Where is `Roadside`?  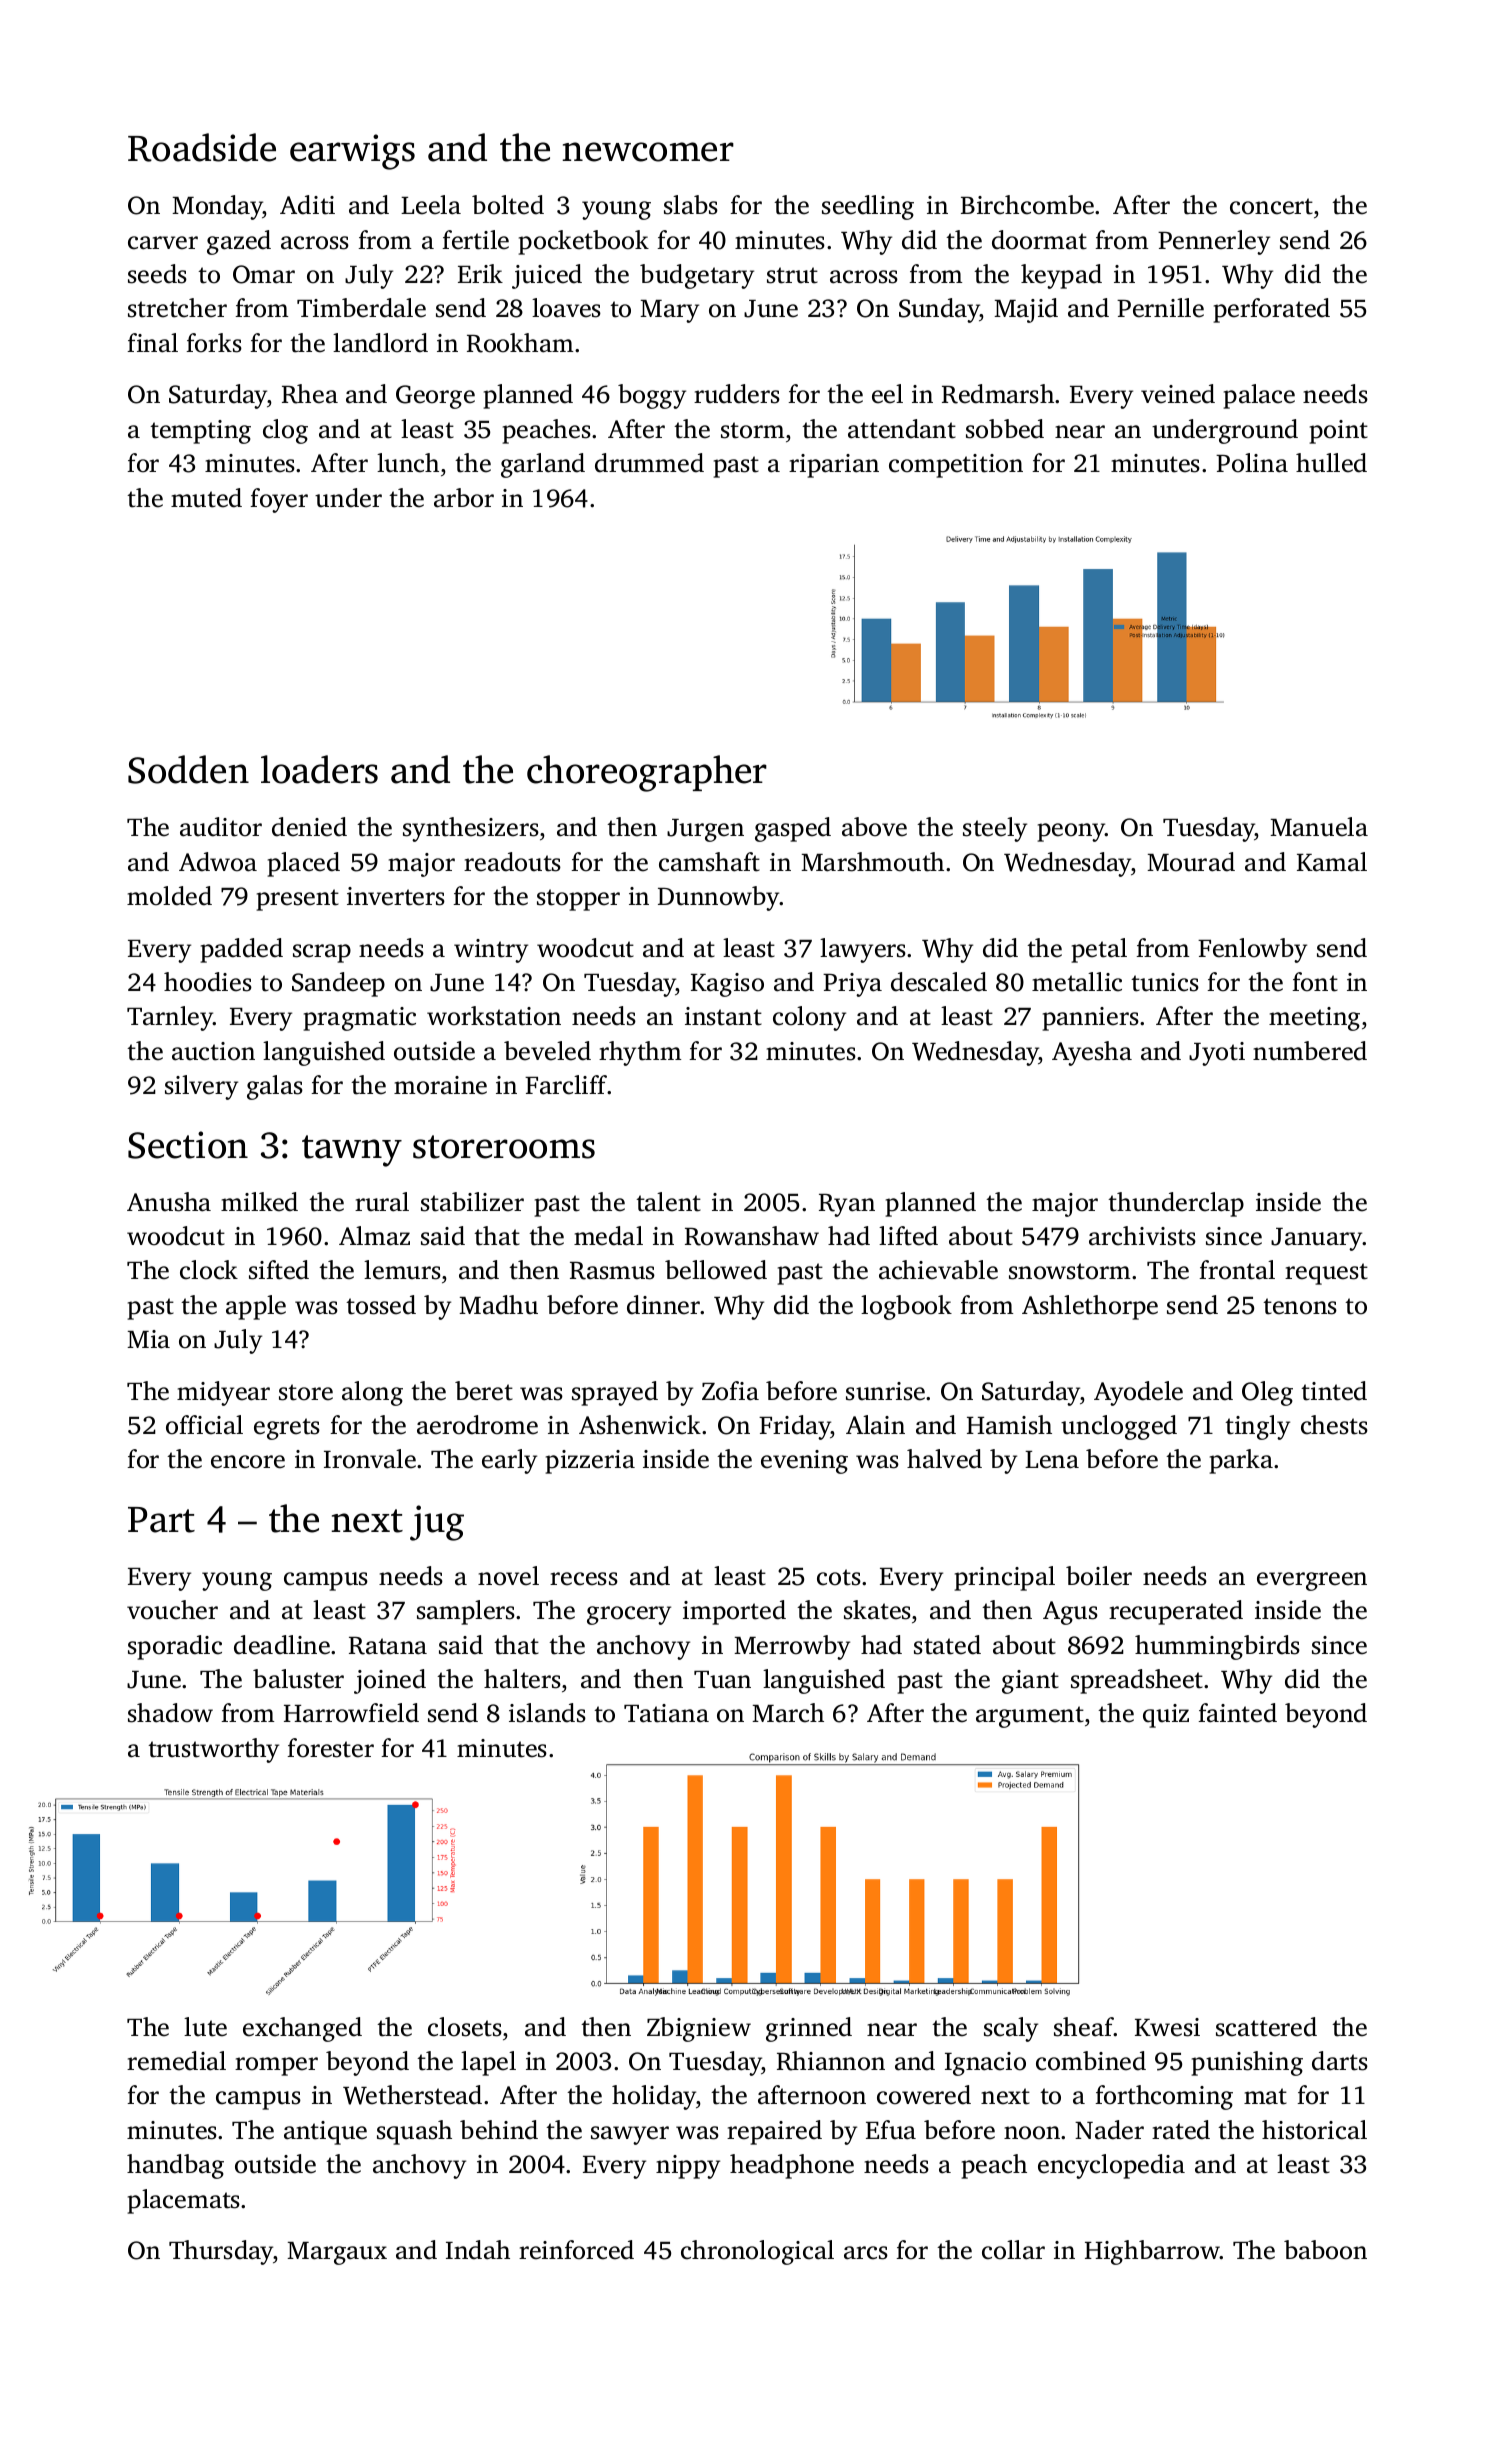
Roadside is located at coordinates (202, 147).
